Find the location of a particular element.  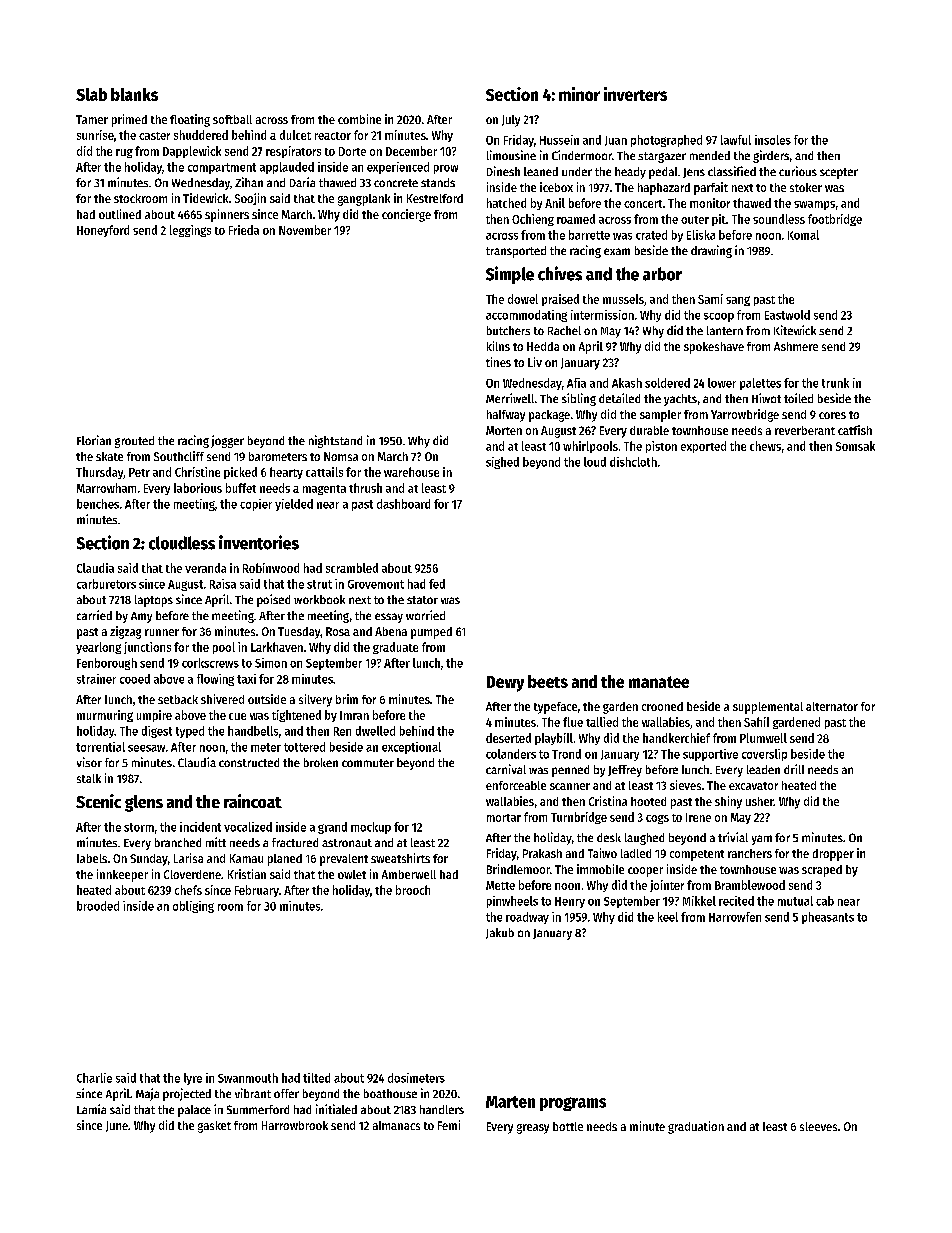

nightstand is located at coordinates (335, 441).
